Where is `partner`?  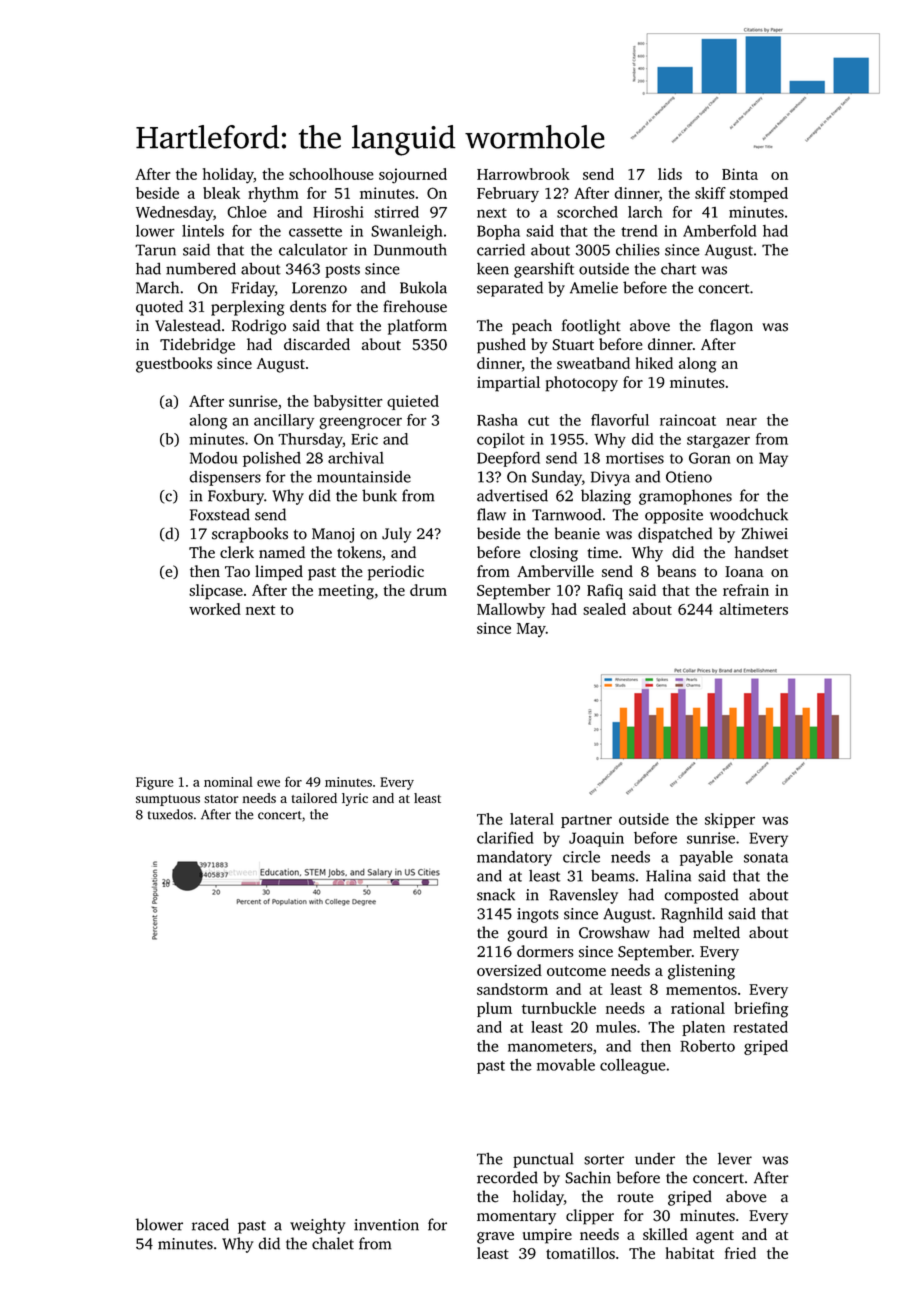 partner is located at coordinates (586, 821).
